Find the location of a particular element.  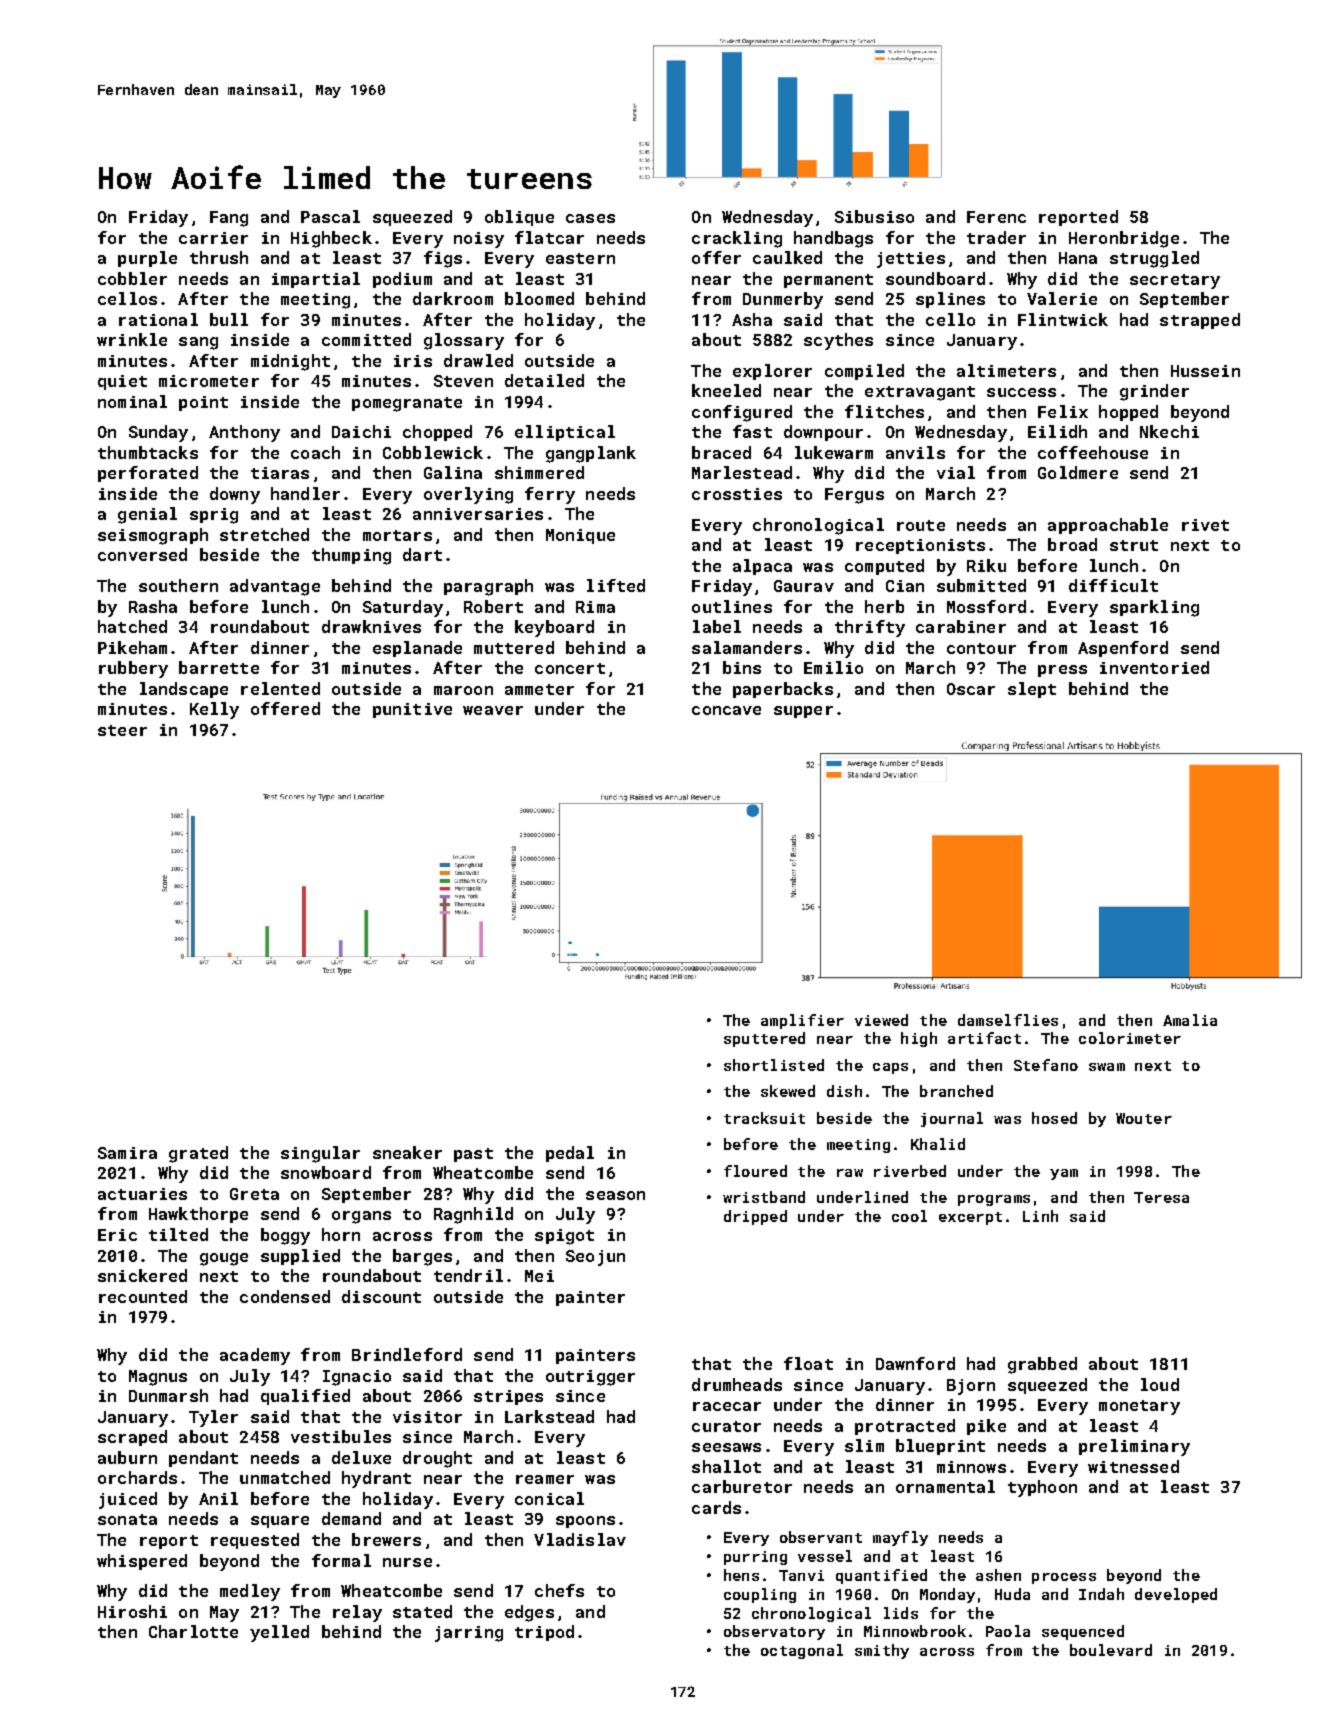

slept is located at coordinates (1032, 690).
